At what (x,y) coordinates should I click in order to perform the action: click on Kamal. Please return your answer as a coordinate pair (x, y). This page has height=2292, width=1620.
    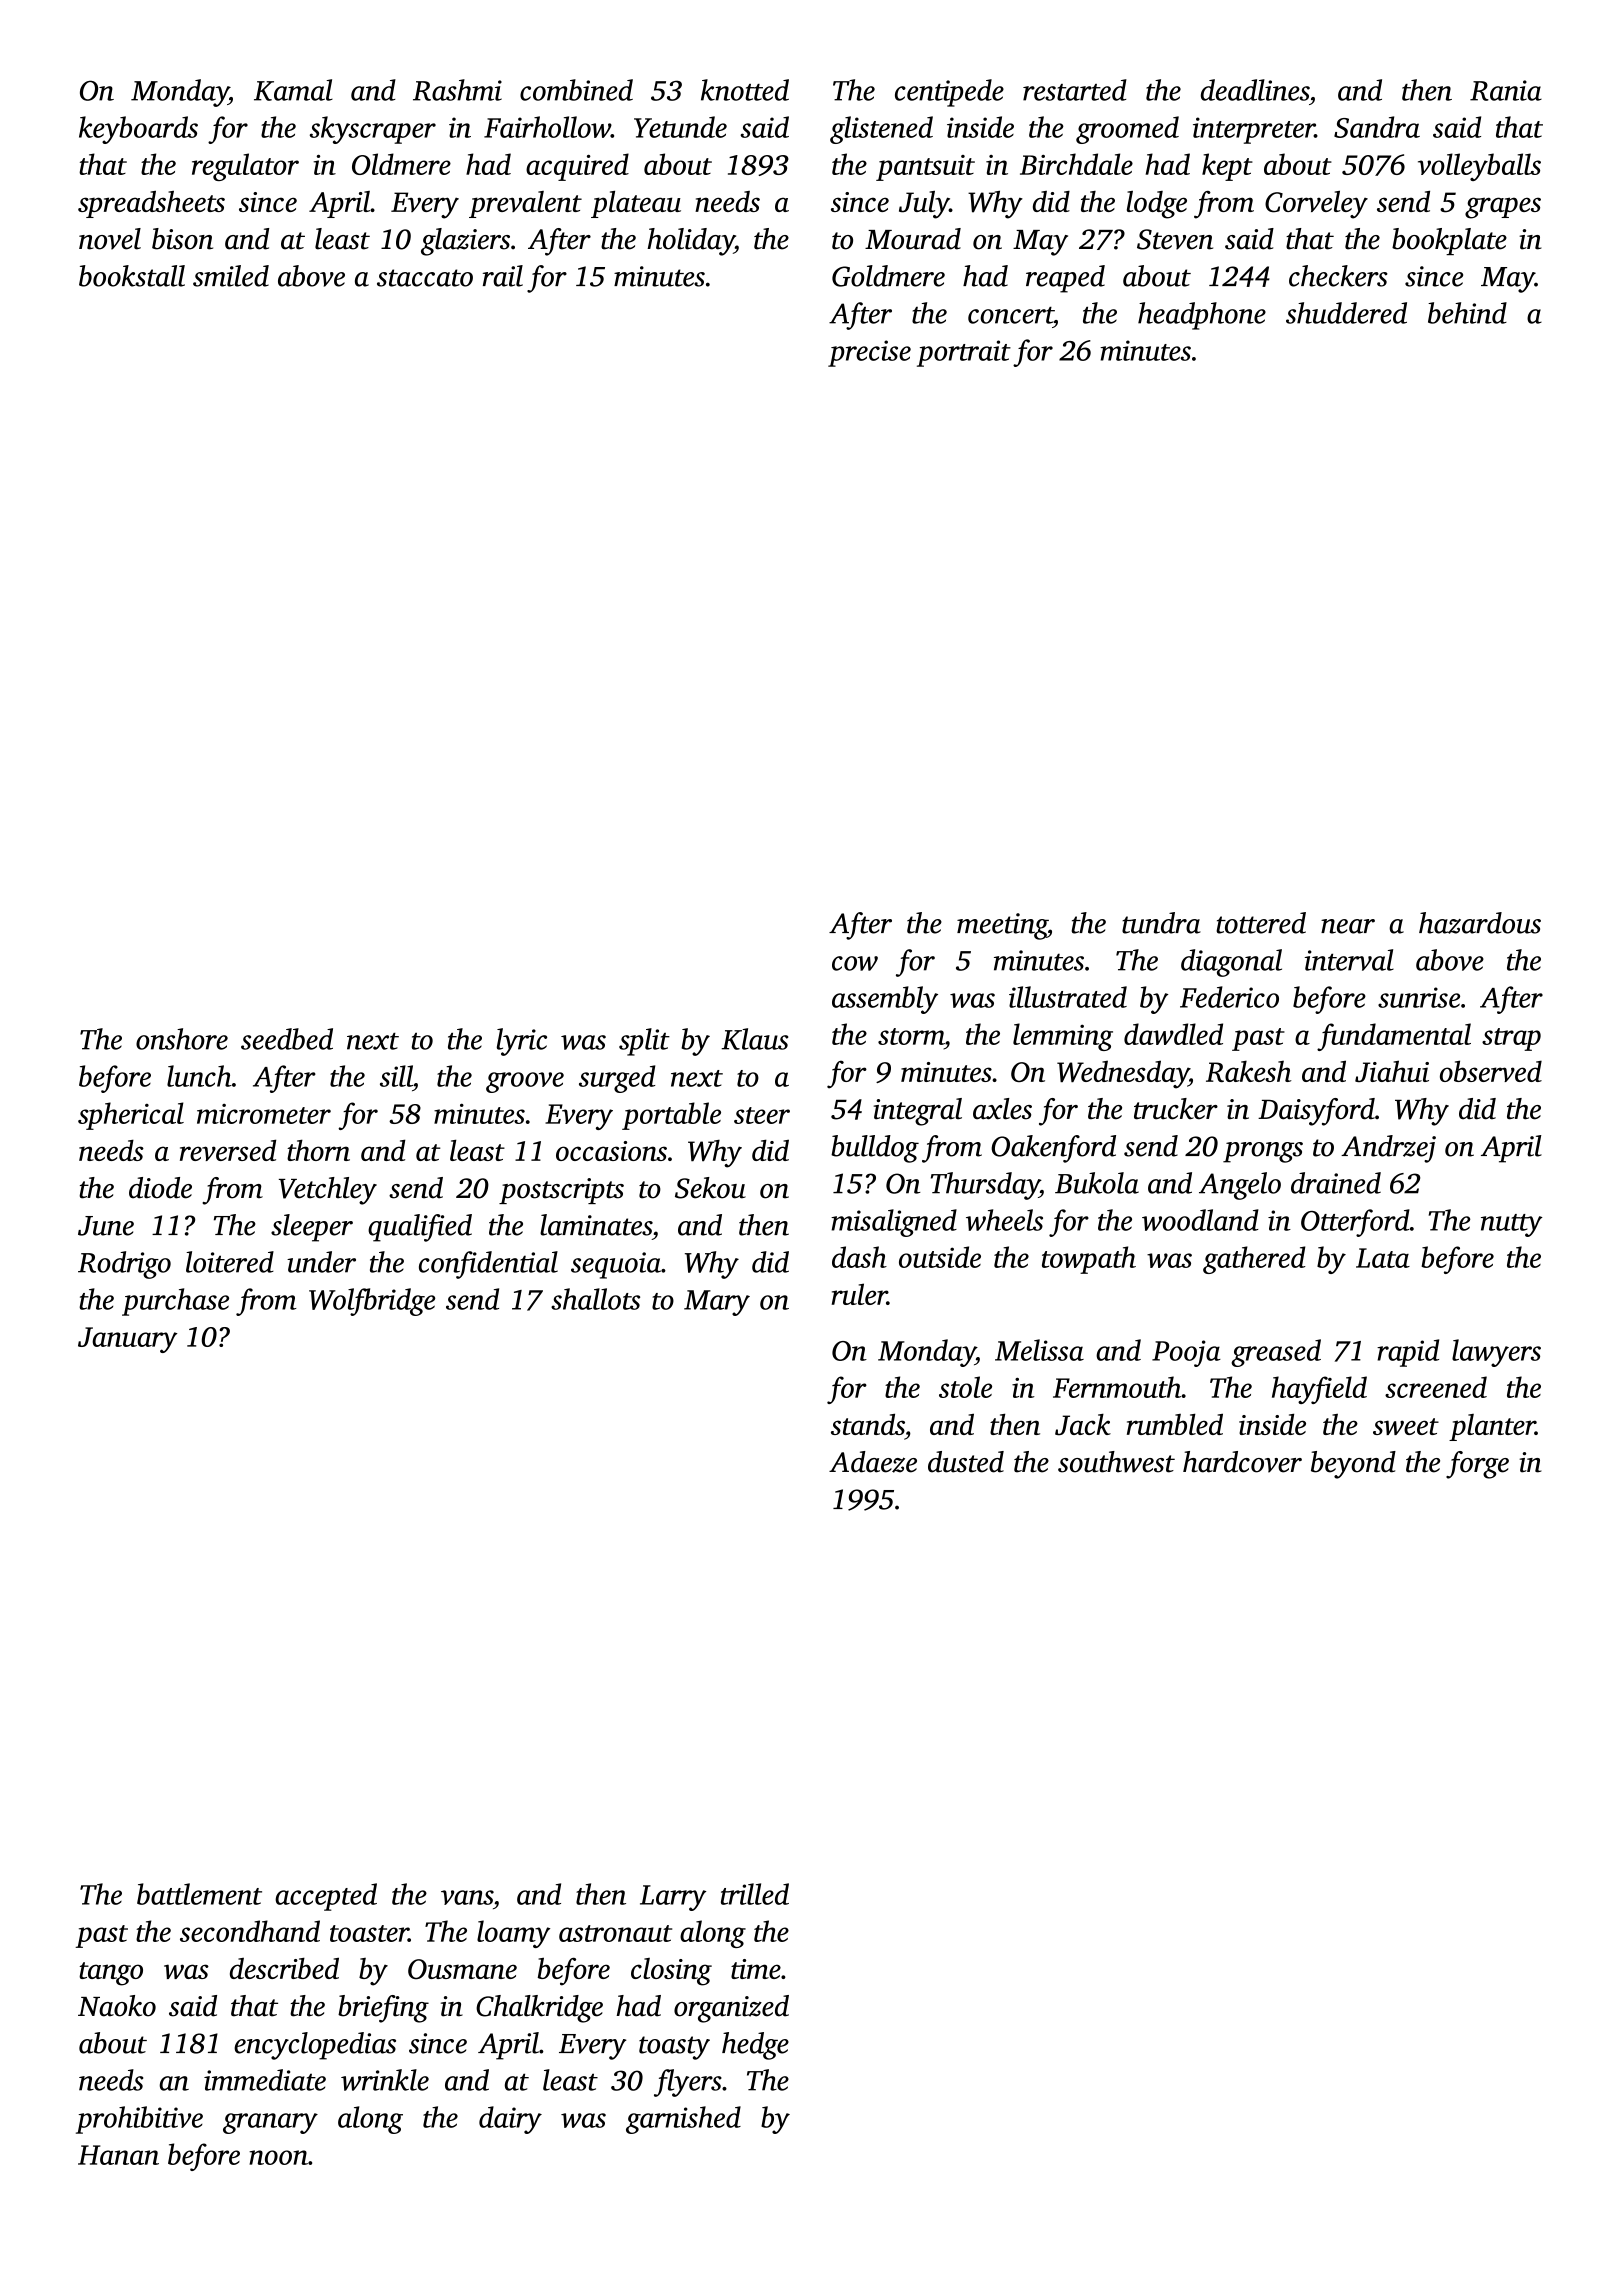
    Looking at the image, I should click on (293, 90).
